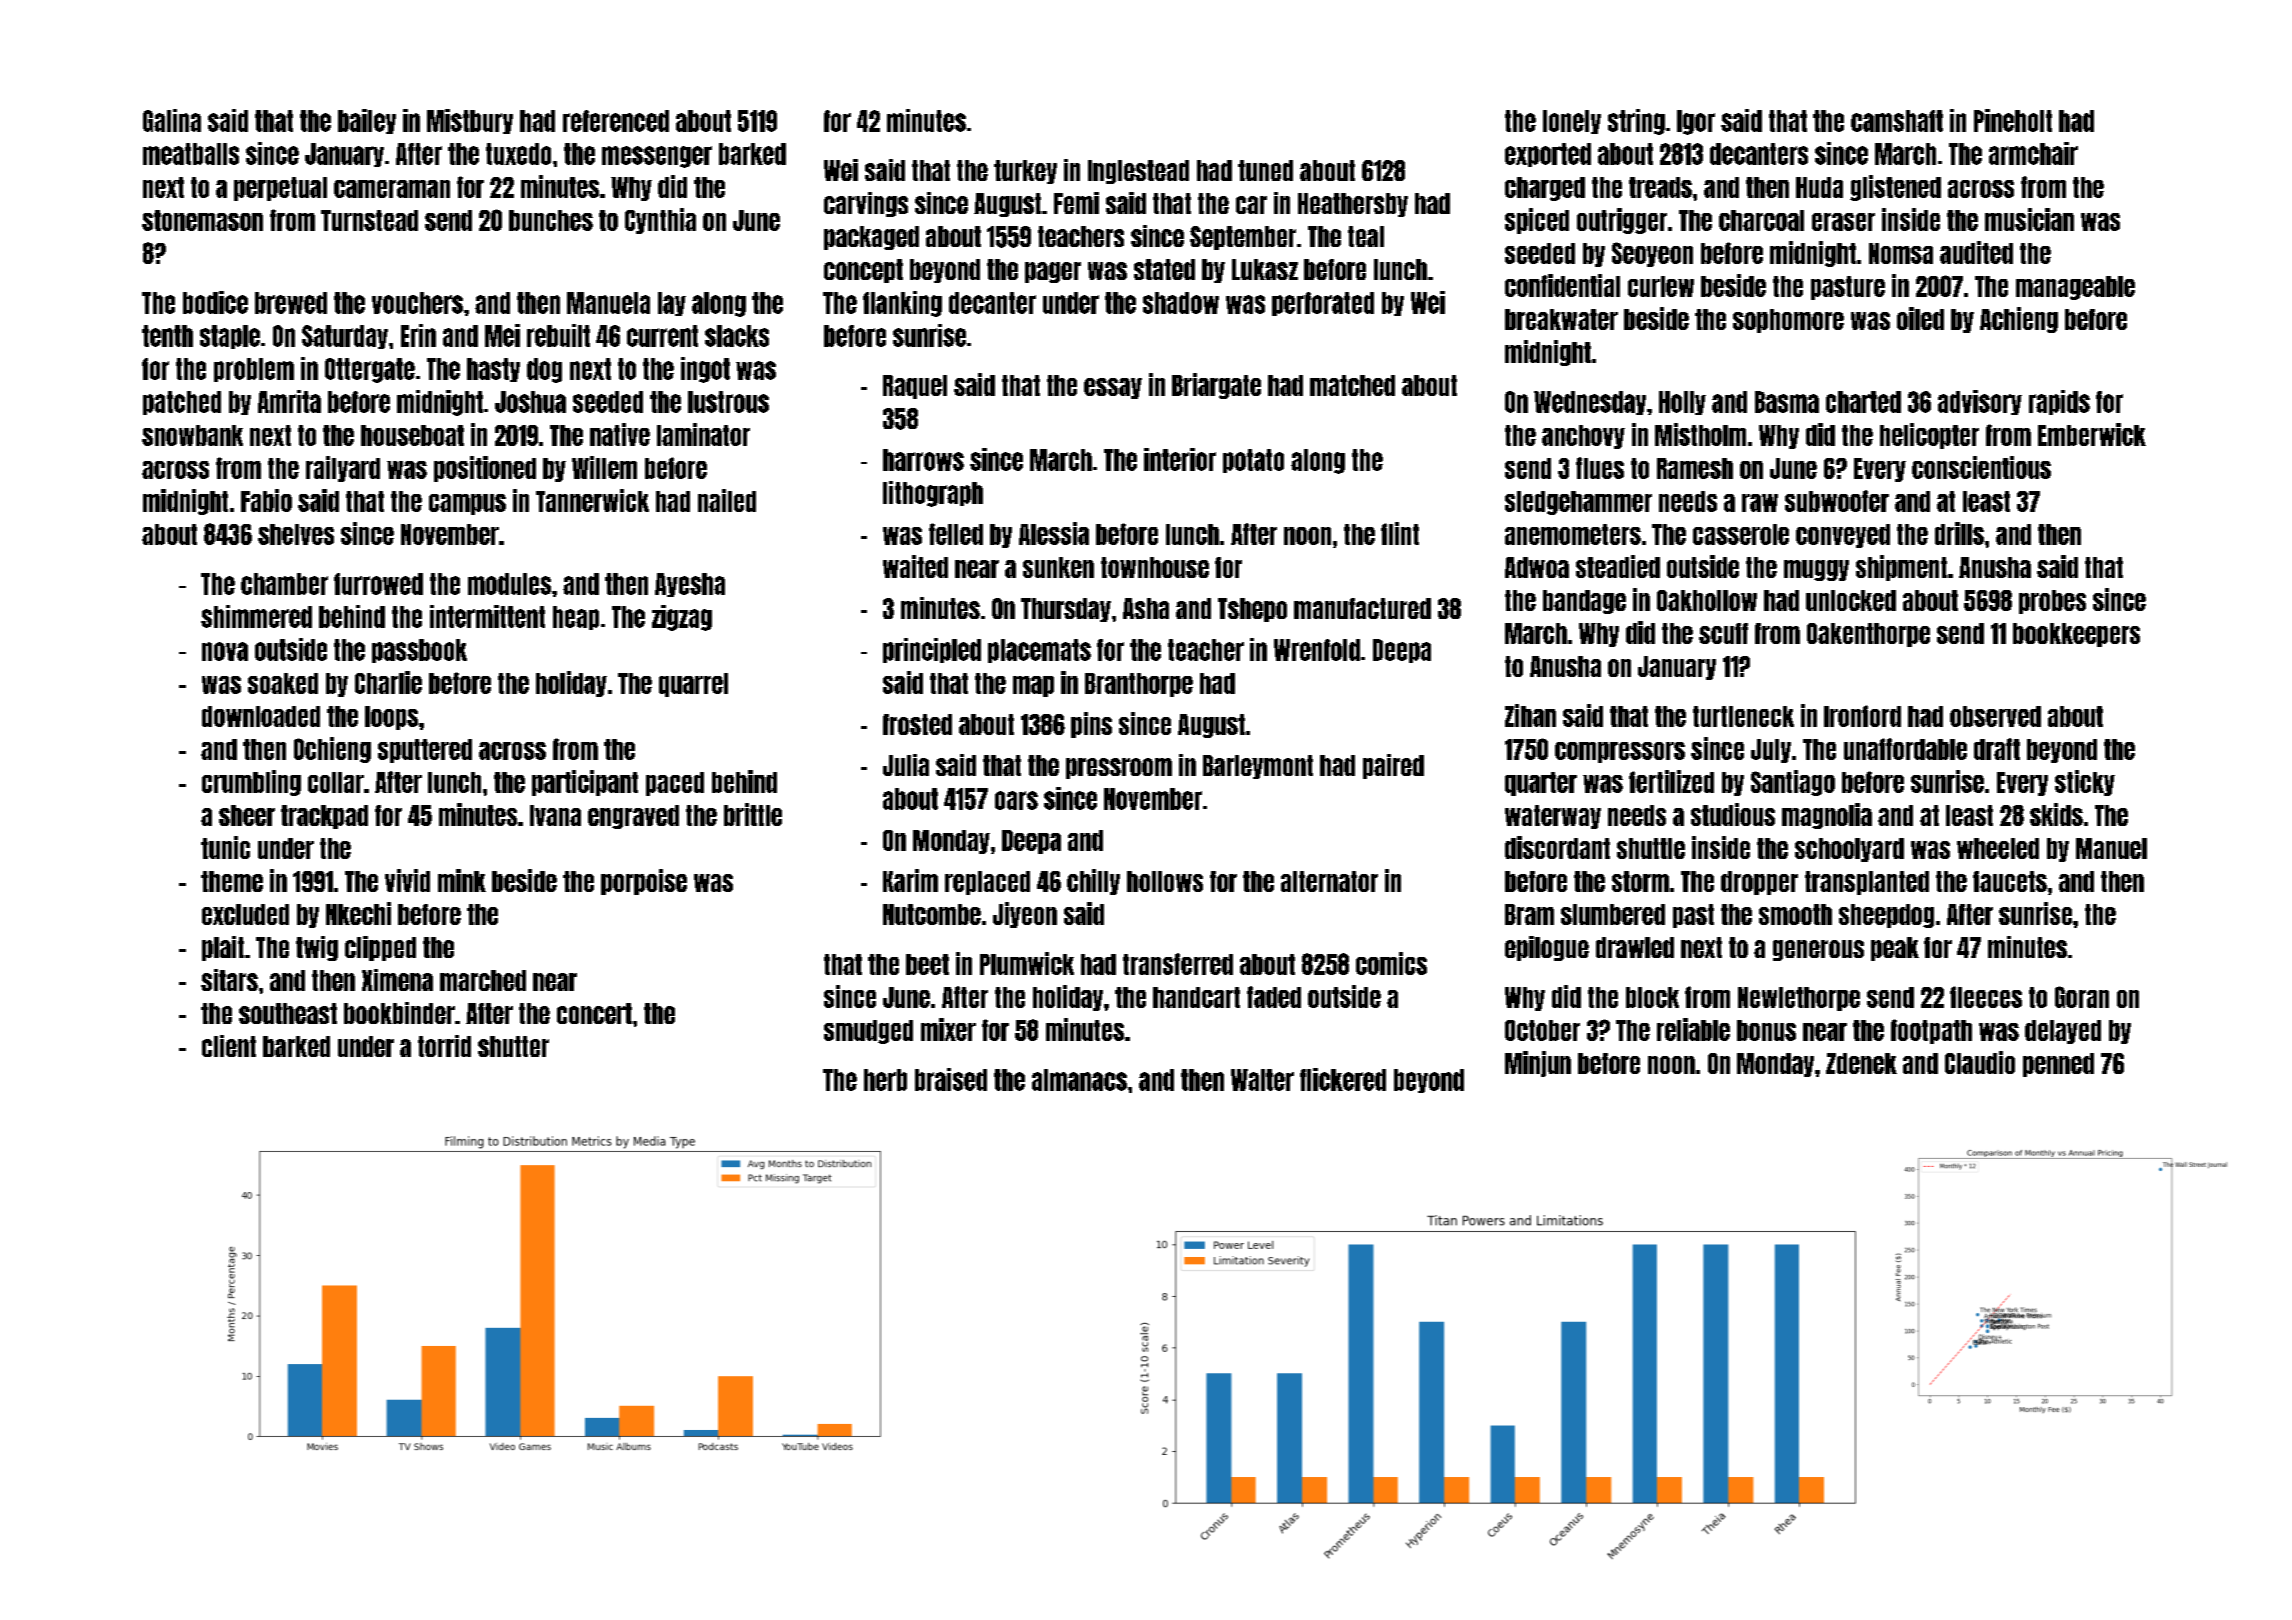 This screenshot has height=1620, width=2292. I want to click on Pineholt, so click(2013, 120).
